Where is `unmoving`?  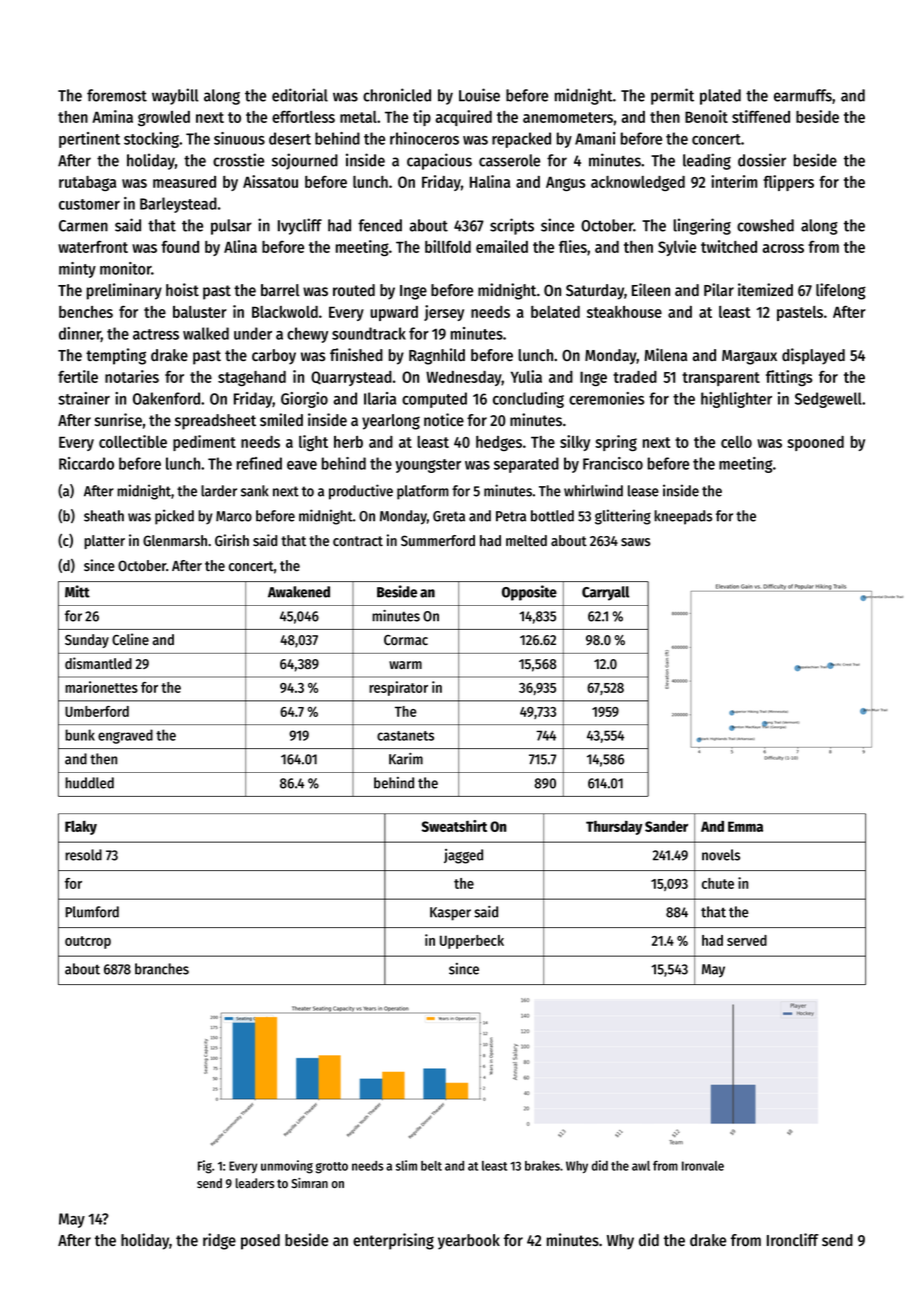 unmoving is located at coordinates (287, 1167).
